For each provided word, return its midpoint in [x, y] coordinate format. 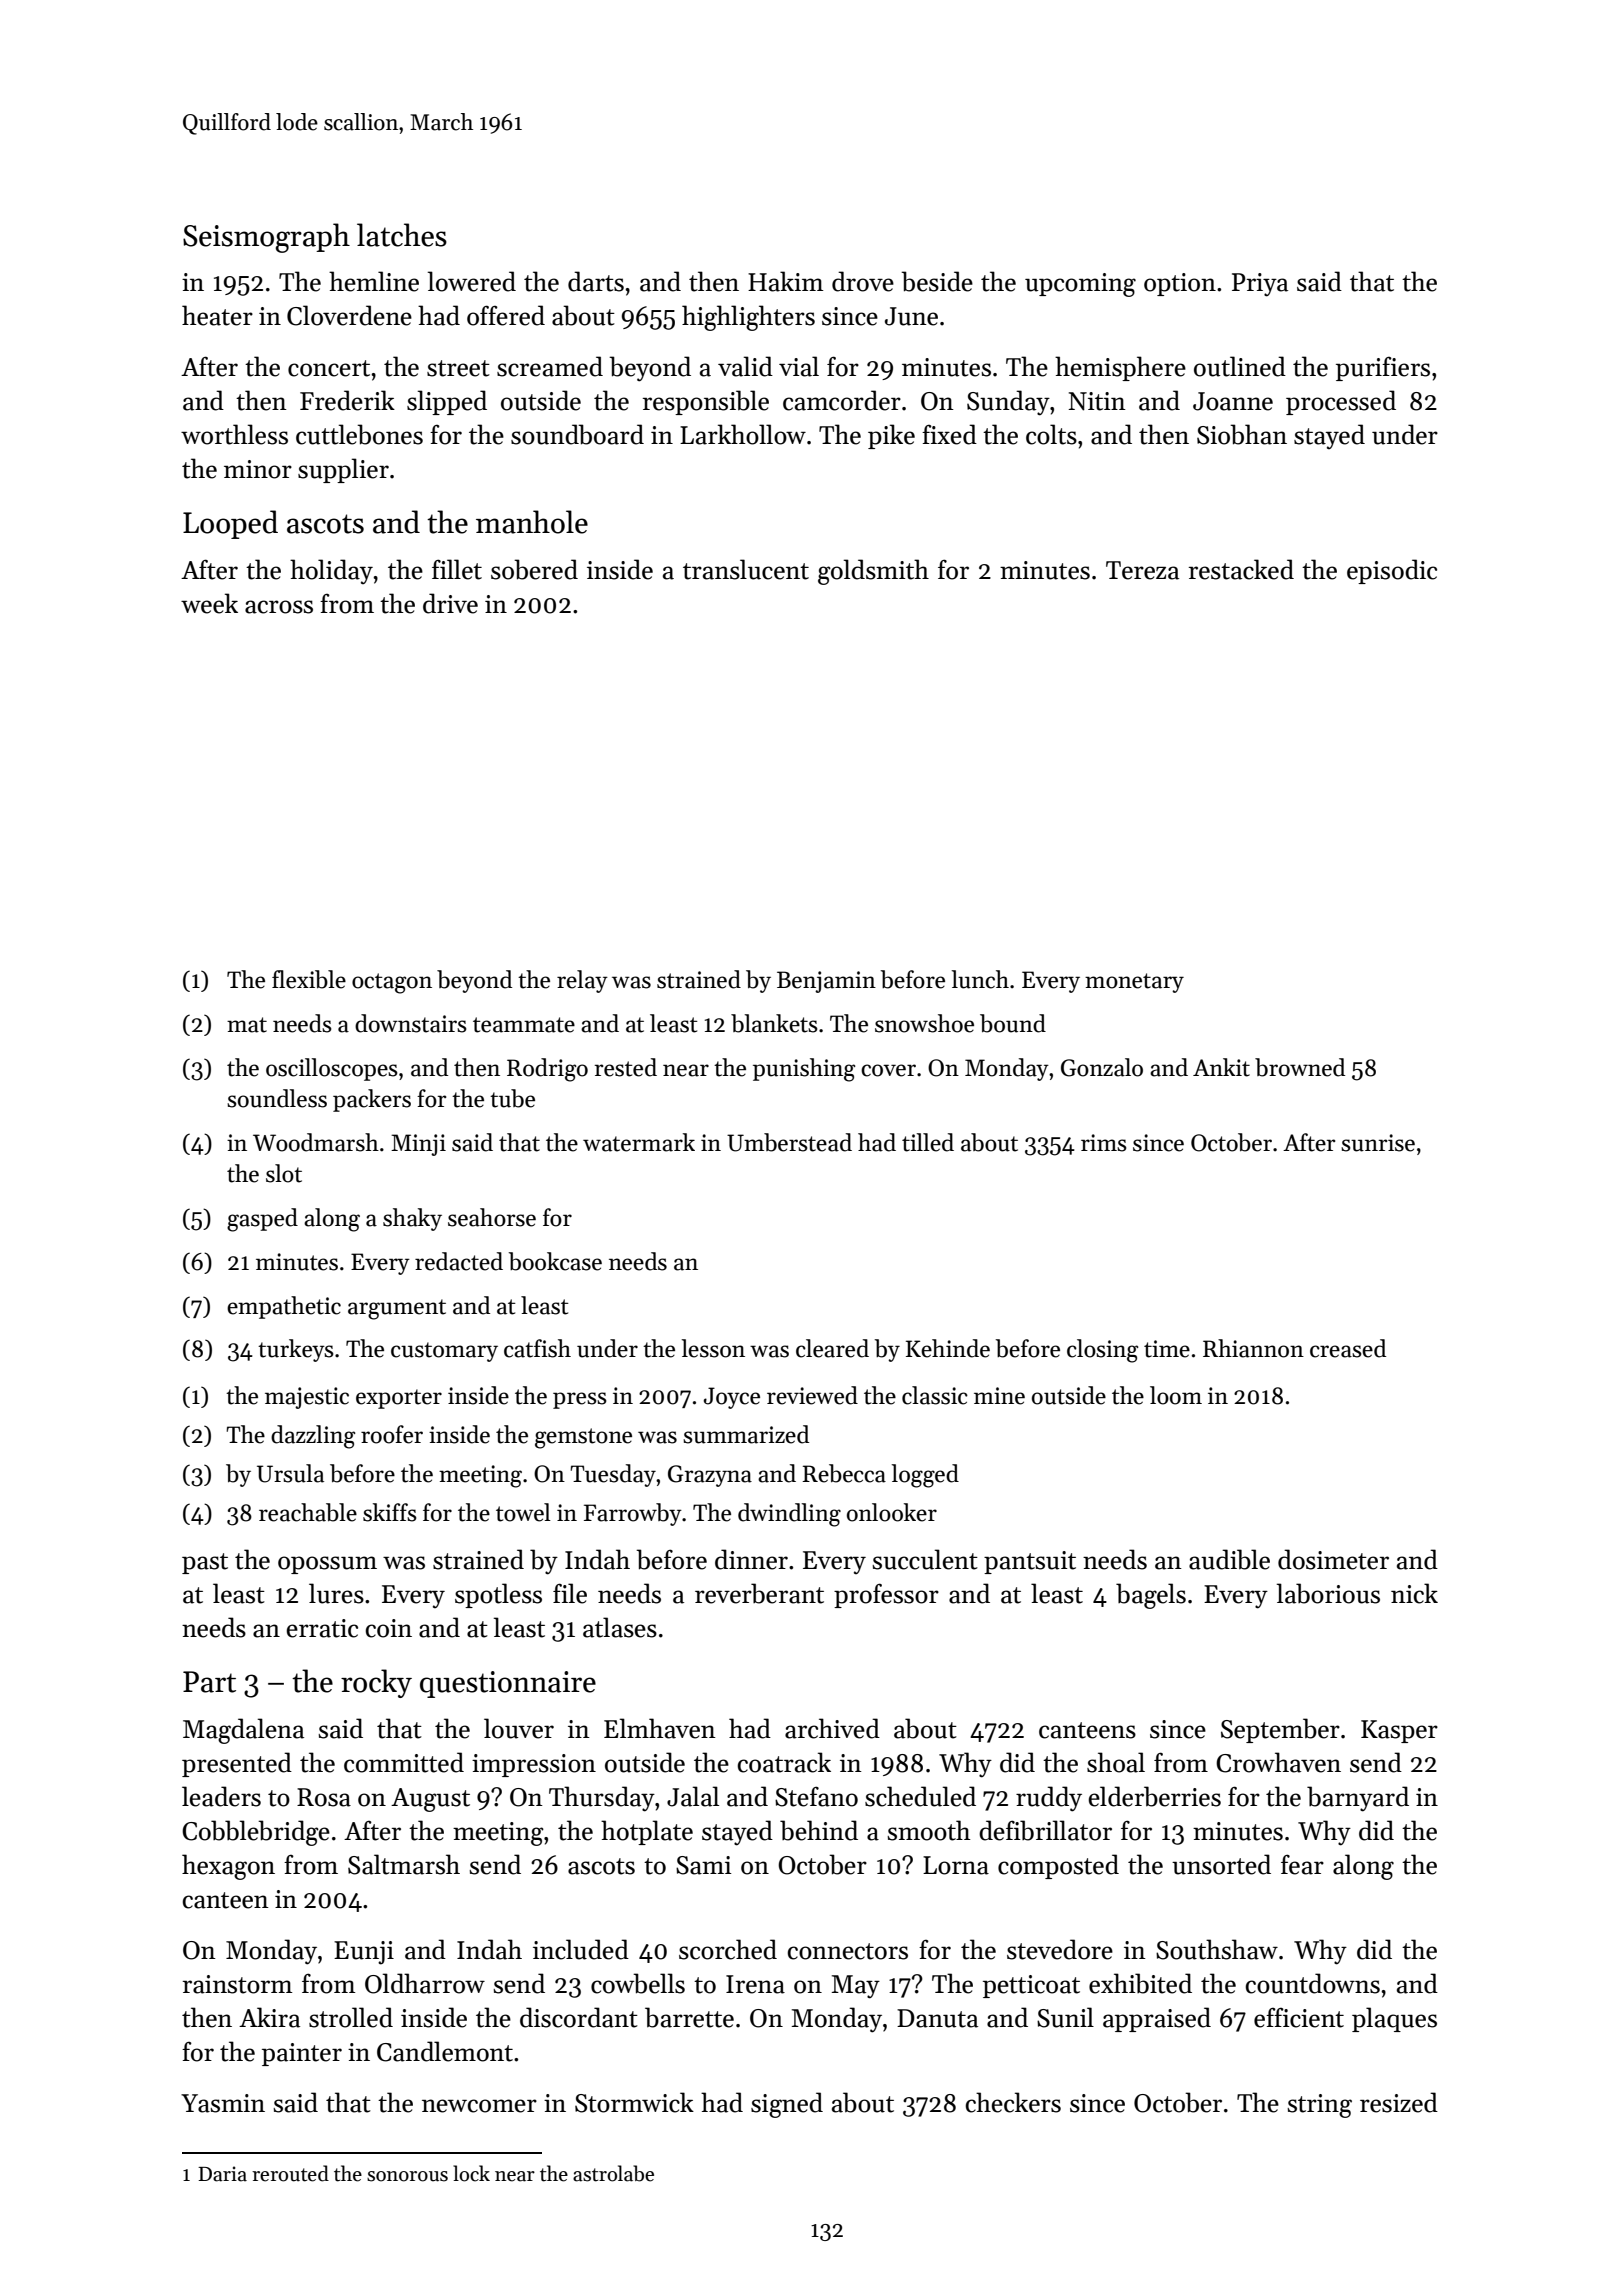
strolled [351, 2017]
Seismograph [266, 238]
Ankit [1221, 1067]
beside [937, 281]
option [1180, 284]
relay [582, 981]
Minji [418, 1145]
